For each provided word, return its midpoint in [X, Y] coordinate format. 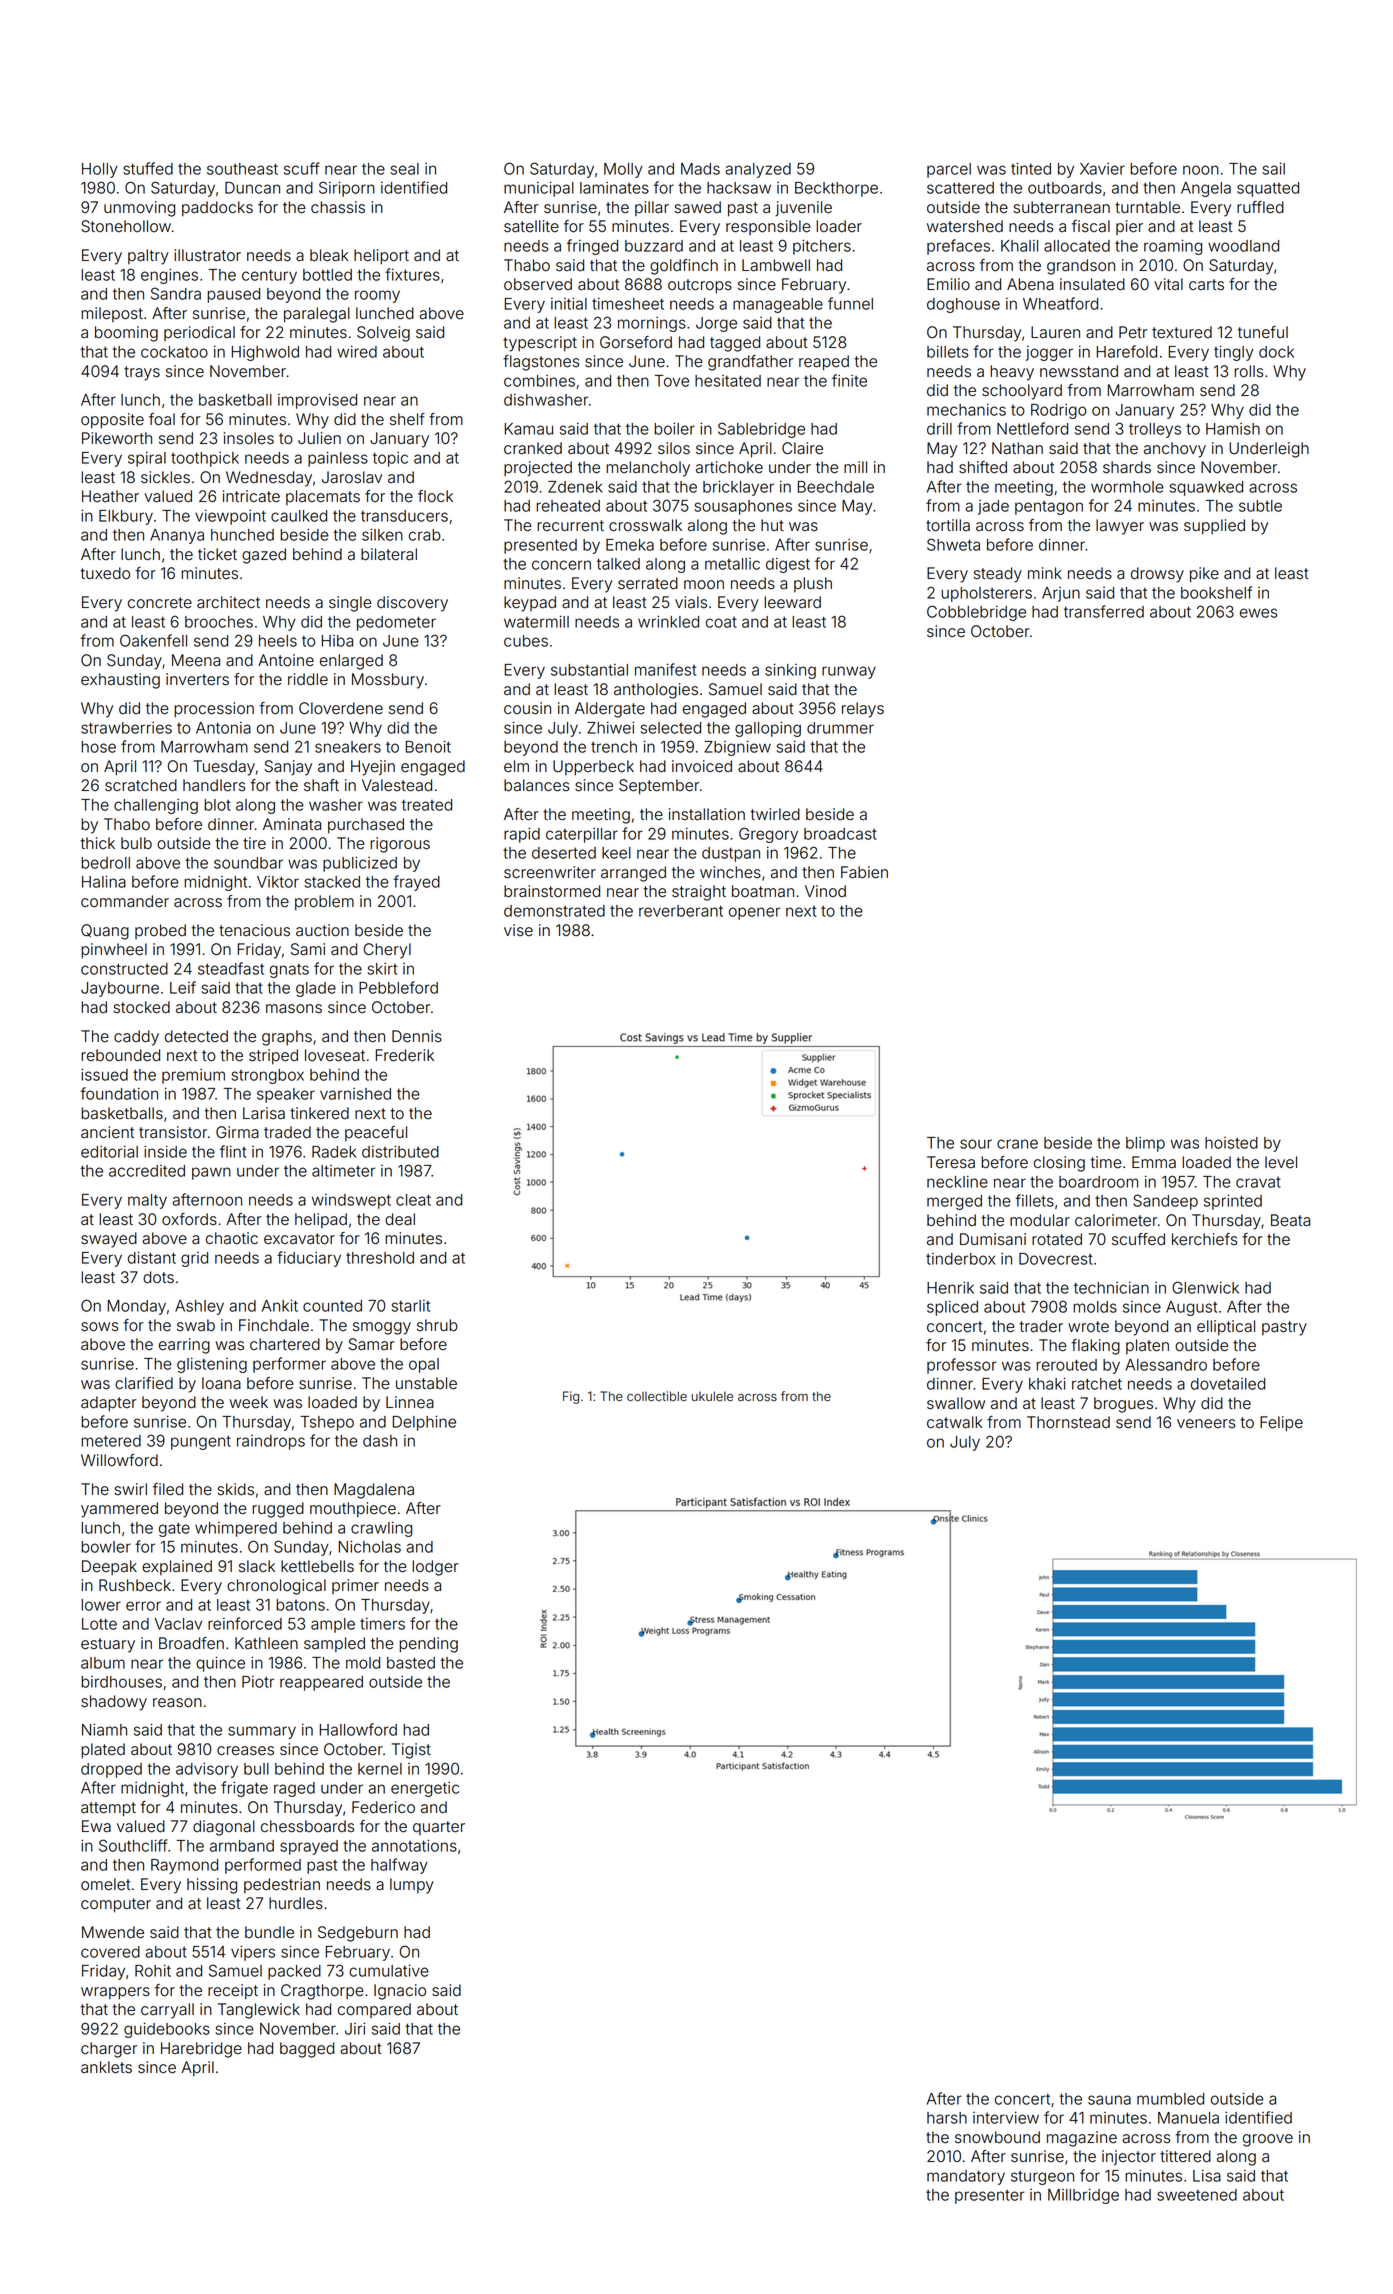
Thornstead [1068, 1422]
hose [98, 747]
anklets [106, 2067]
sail [1273, 169]
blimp [1145, 1144]
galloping [768, 729]
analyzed [758, 170]
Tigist [411, 1751]
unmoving [139, 209]
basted [411, 1663]
